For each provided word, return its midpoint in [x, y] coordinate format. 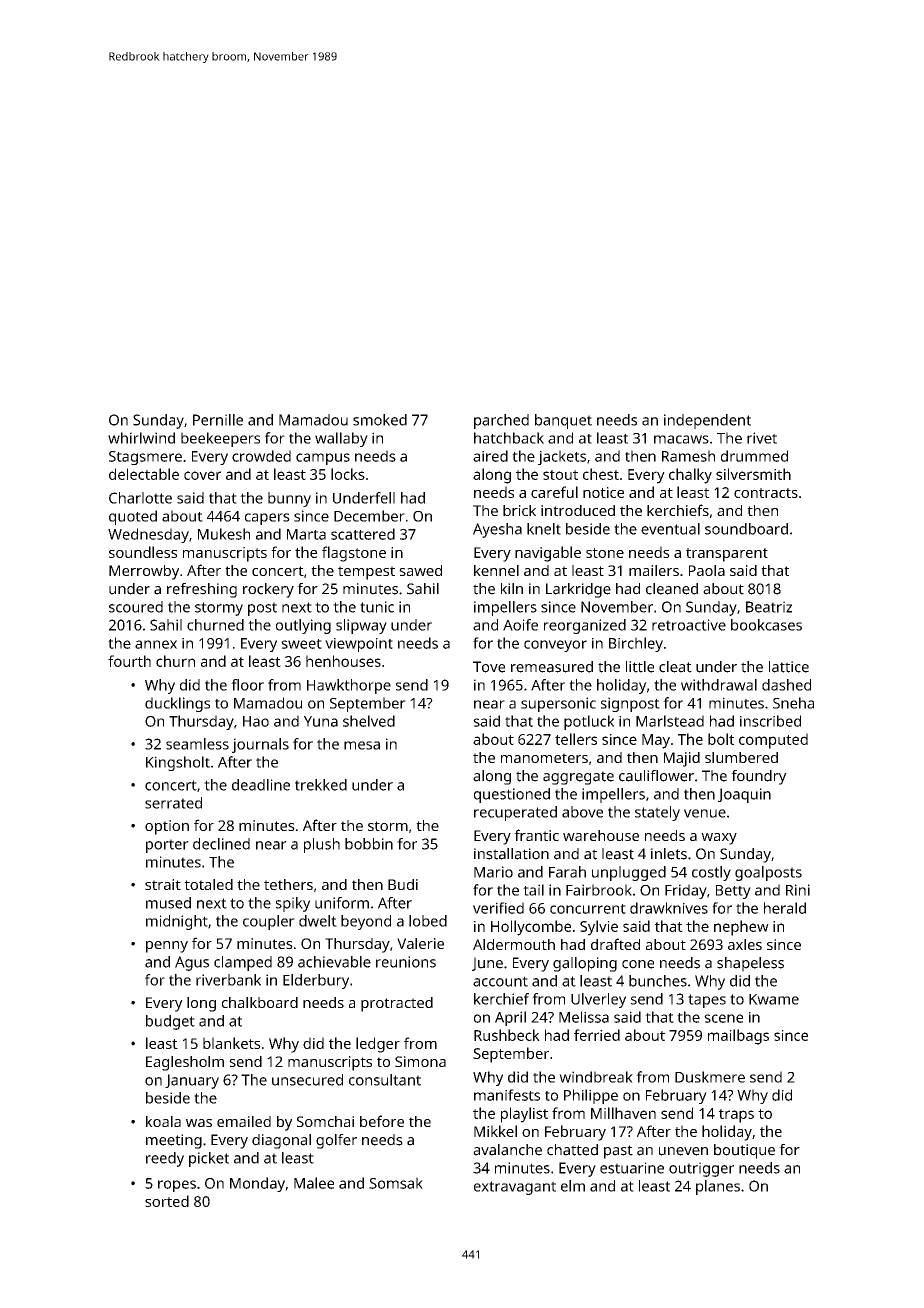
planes [718, 1187]
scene [723, 1018]
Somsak [396, 1183]
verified [498, 908]
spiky [293, 904]
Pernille [218, 420]
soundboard [746, 529]
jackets [562, 457]
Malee [314, 1183]
